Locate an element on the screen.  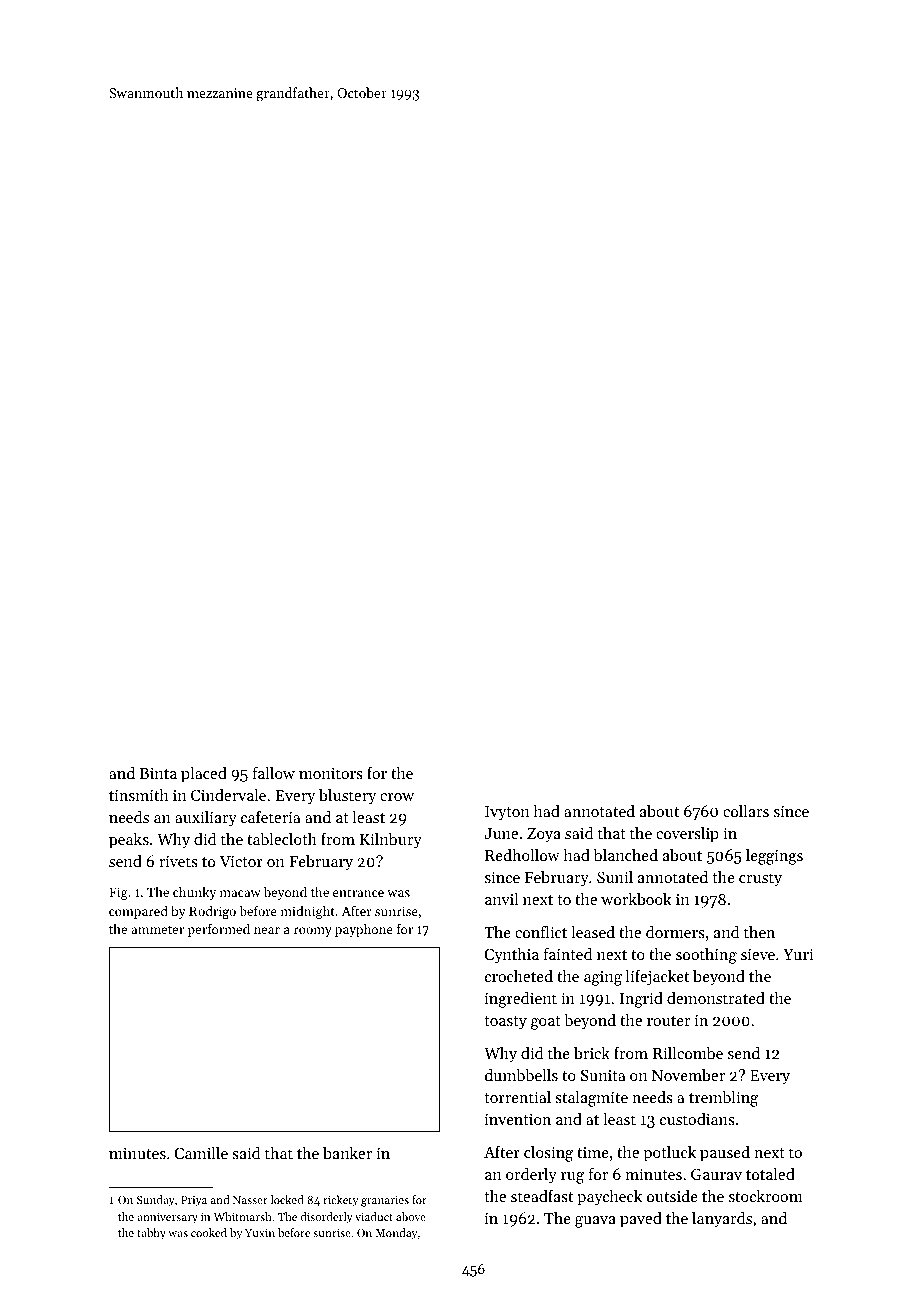
anvil is located at coordinates (501, 899).
